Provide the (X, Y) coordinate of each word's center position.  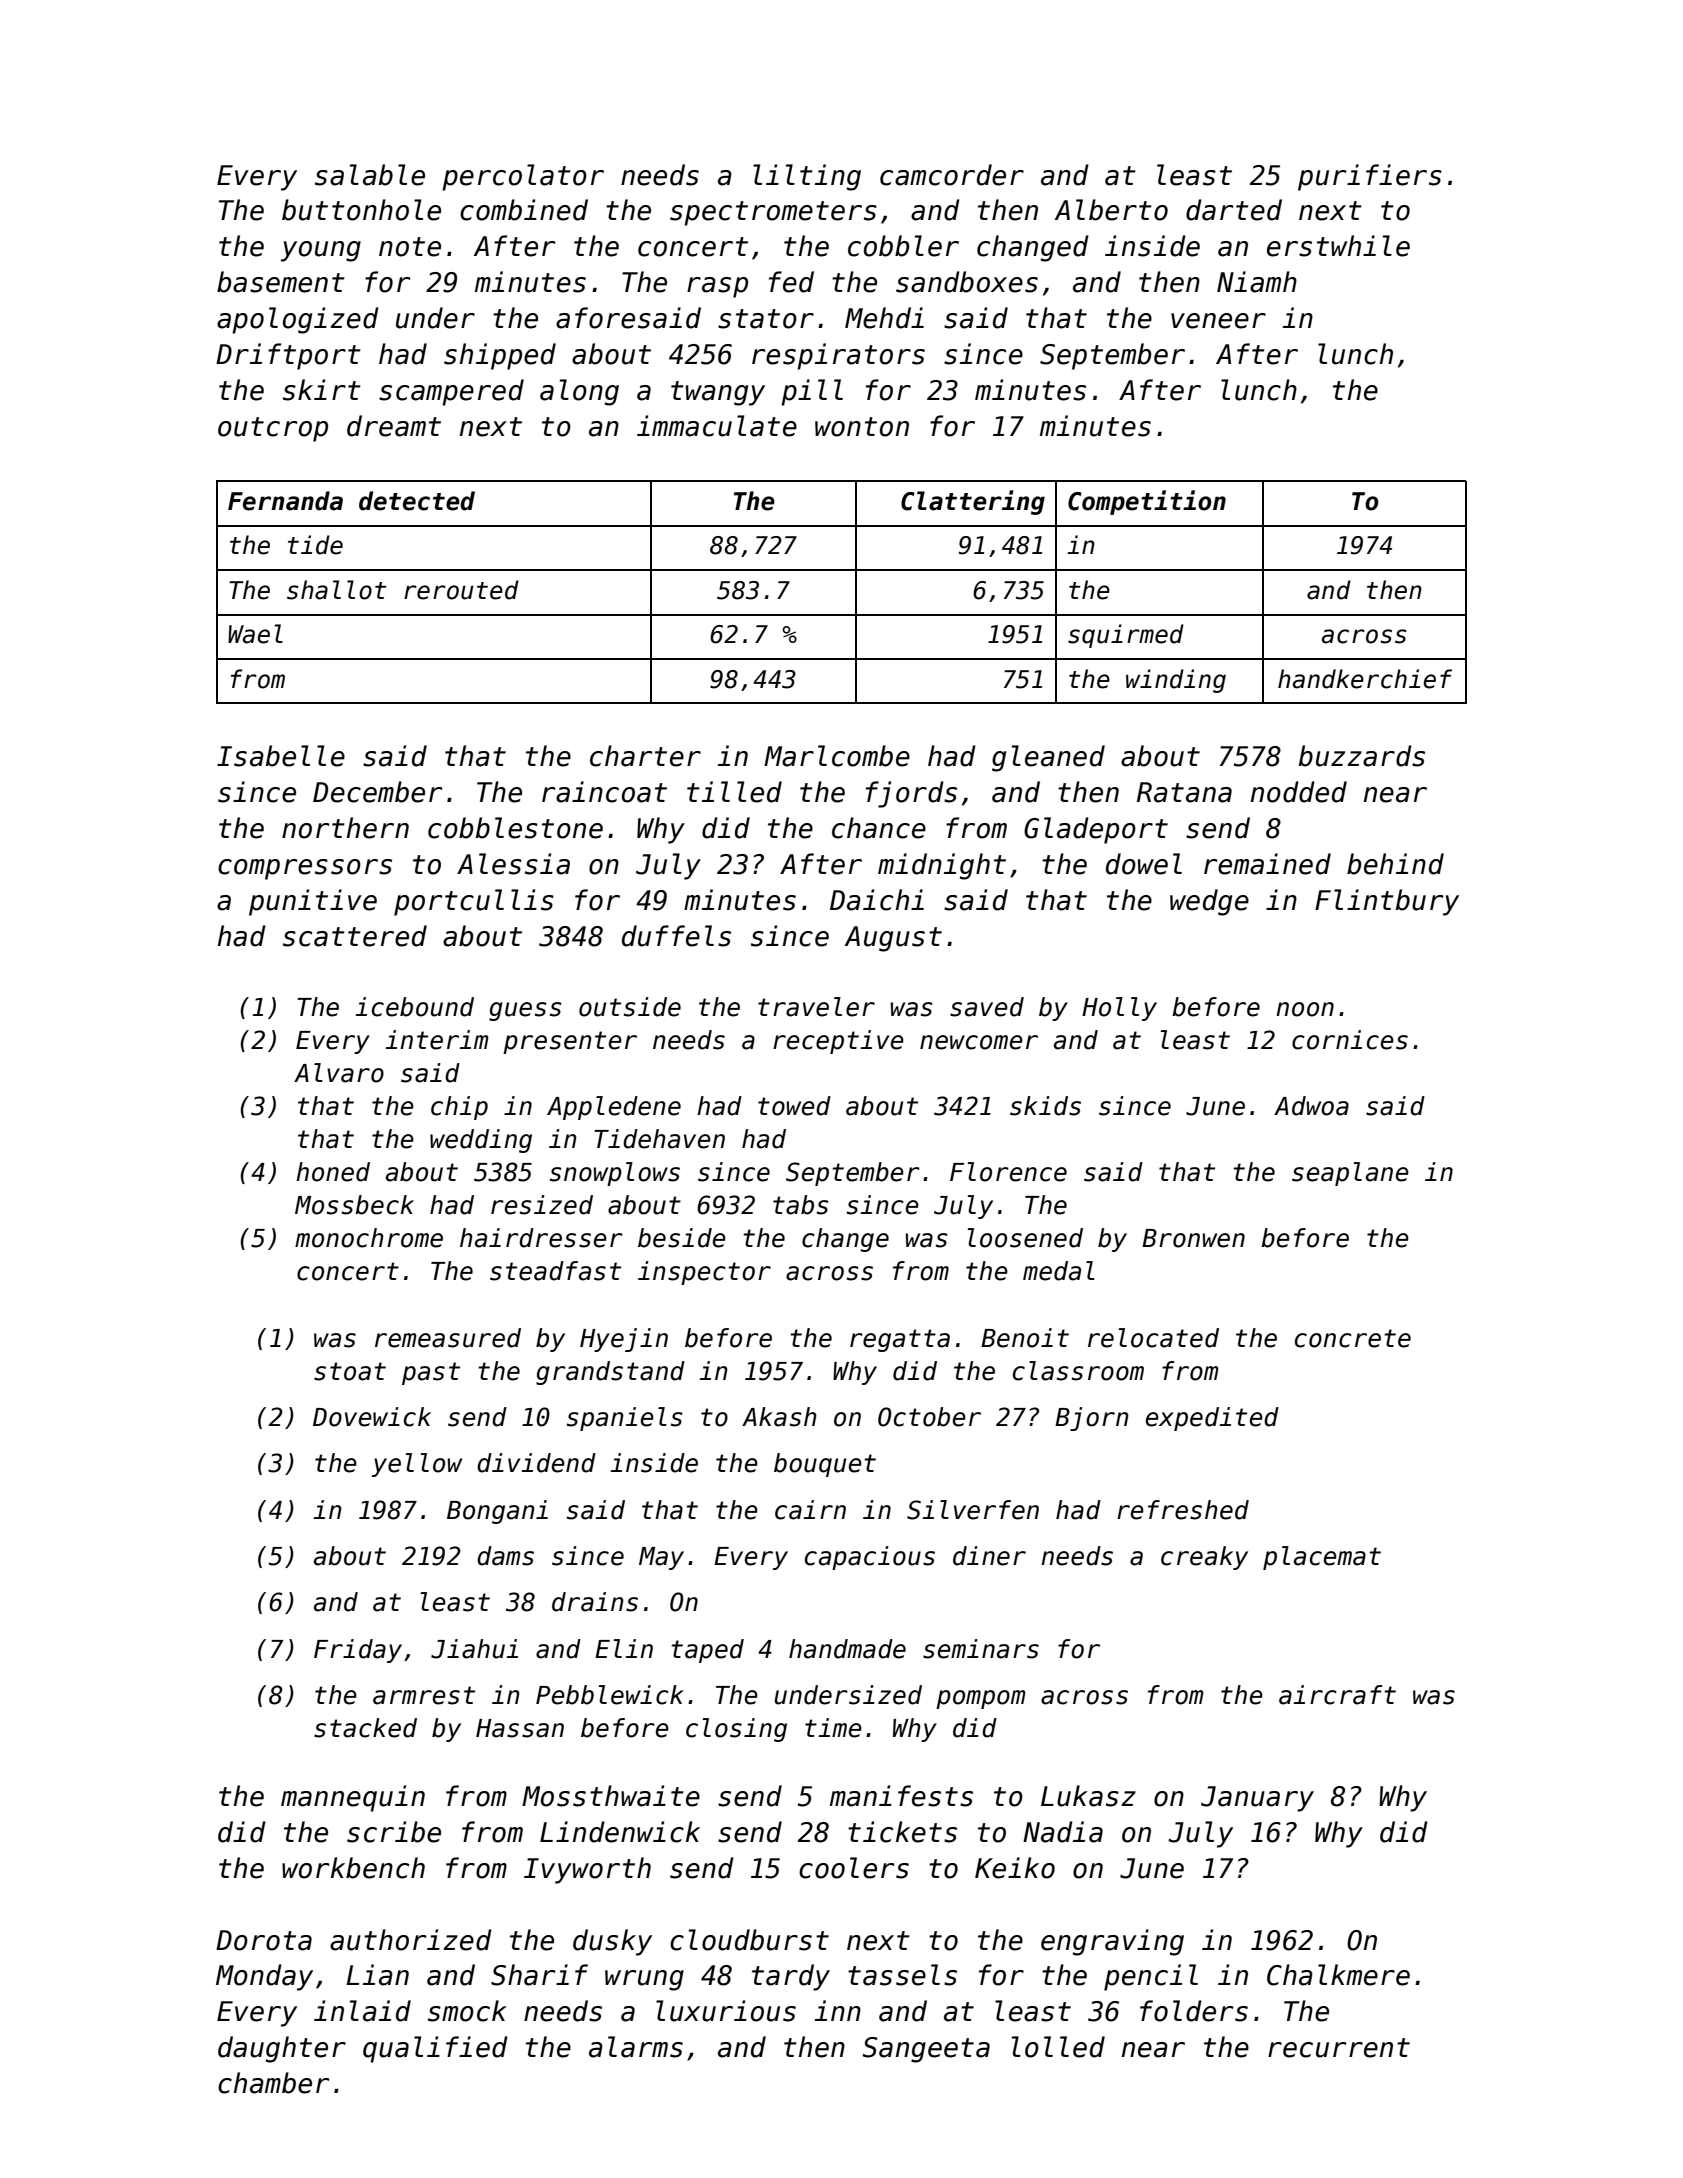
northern (345, 828)
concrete (1353, 1338)
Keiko (1015, 1868)
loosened (1025, 1238)
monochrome (369, 1238)
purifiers (1370, 177)
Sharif (539, 1975)
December (377, 792)
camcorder (952, 175)
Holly (1119, 1009)
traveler (816, 1007)
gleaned (1048, 758)
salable (370, 175)
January (1257, 1799)
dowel (1144, 864)
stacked (365, 1728)
